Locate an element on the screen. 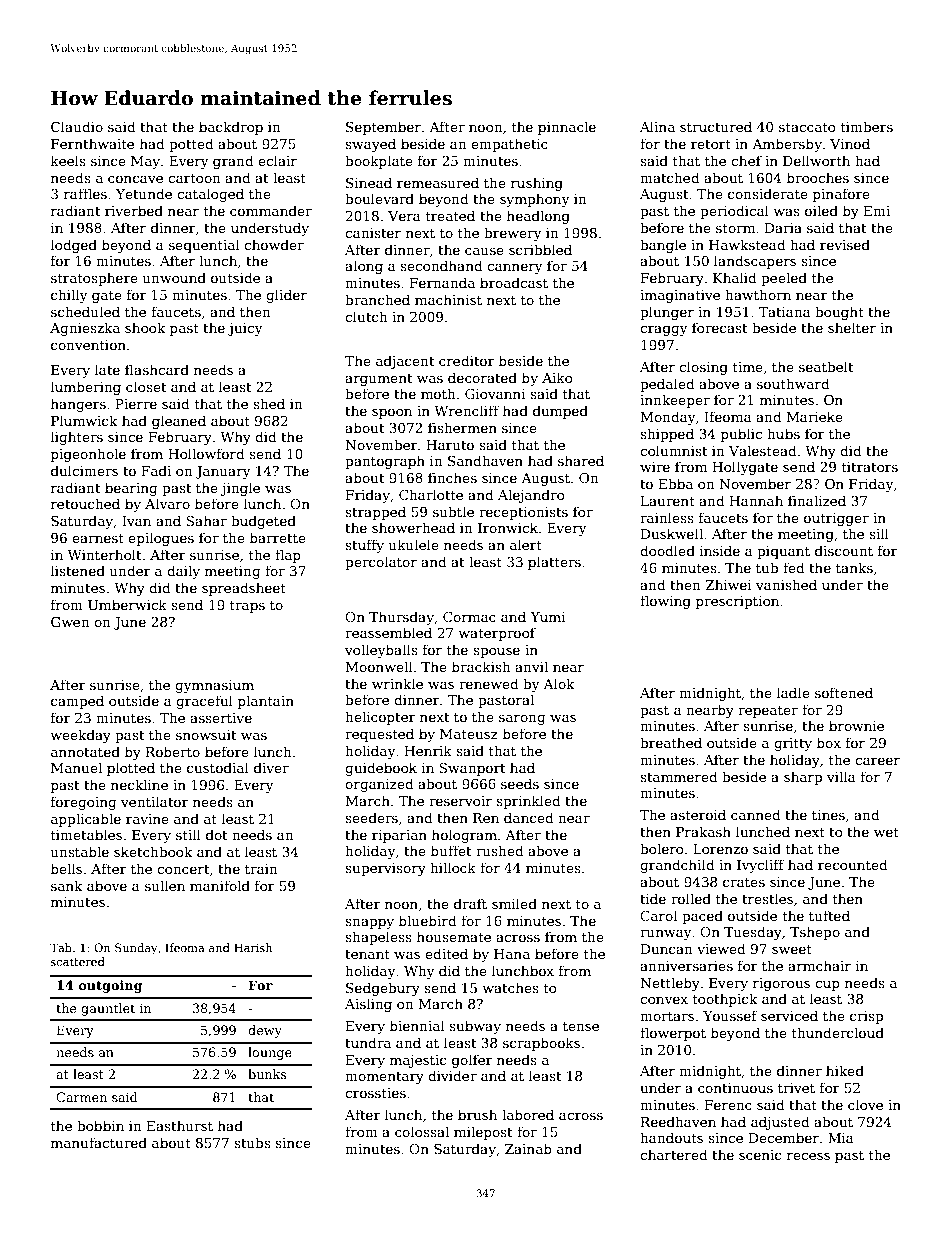 The width and height of the screenshot is (952, 1233). chilly is located at coordinates (69, 296).
